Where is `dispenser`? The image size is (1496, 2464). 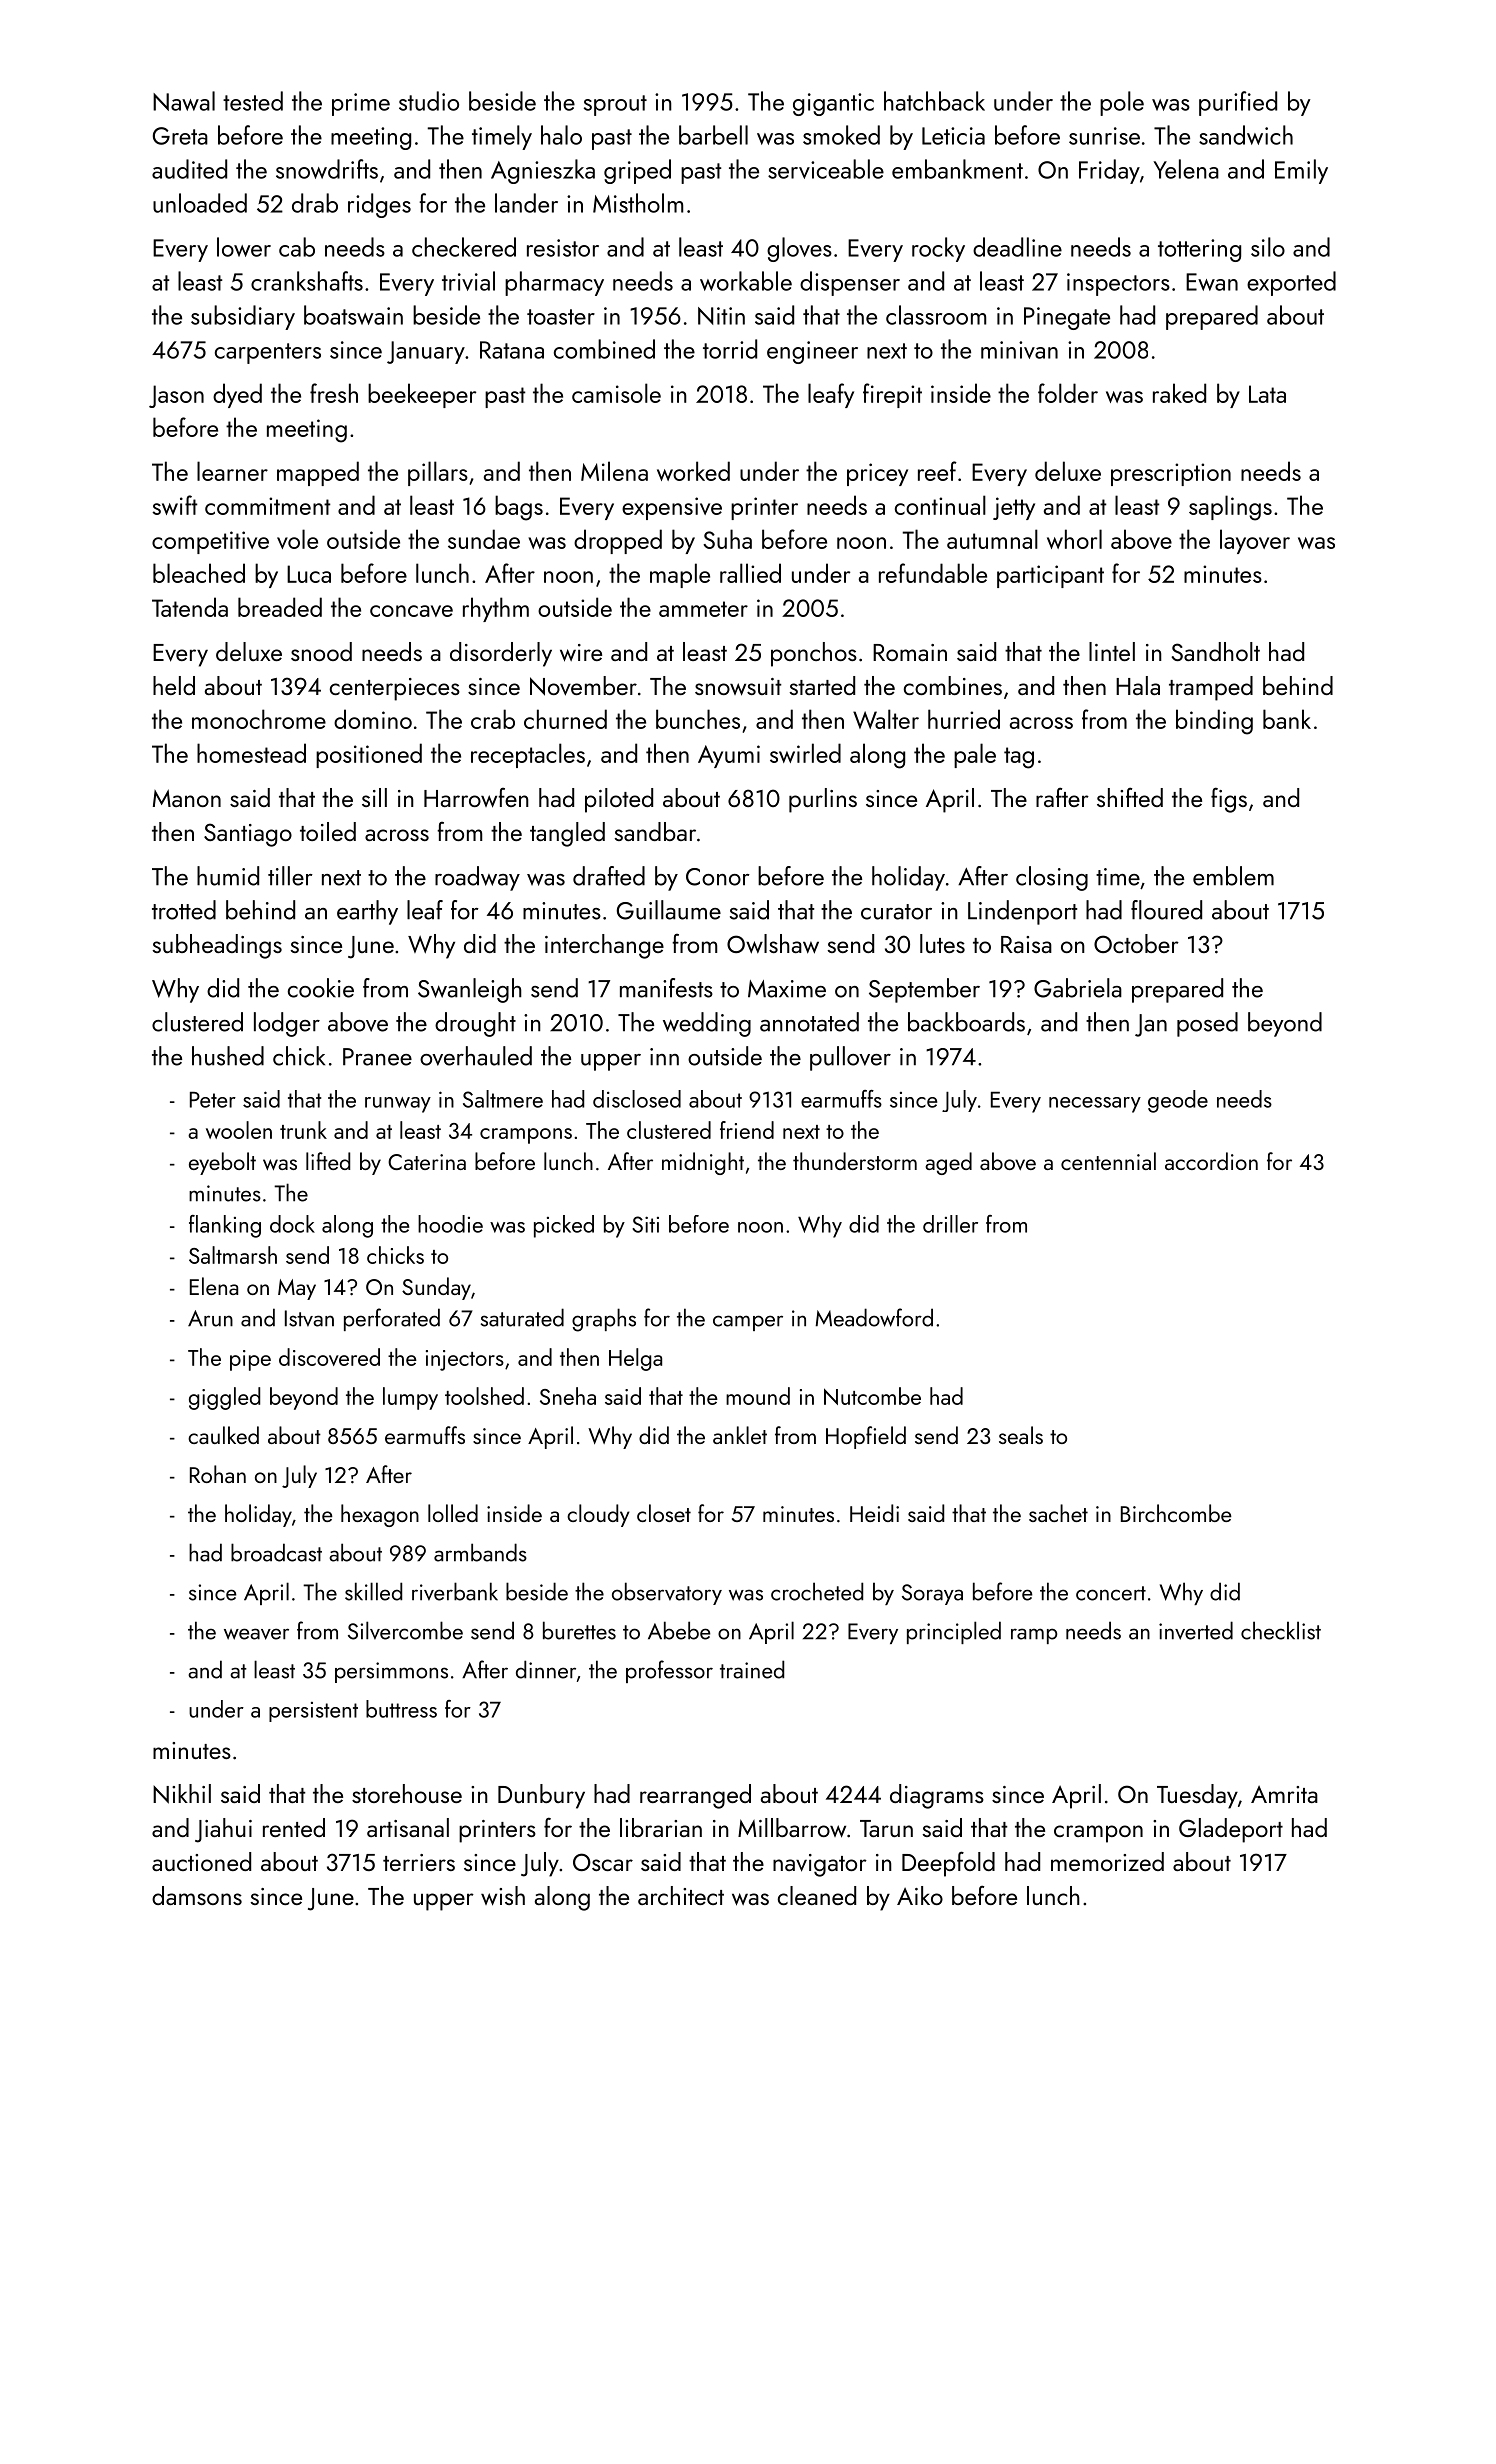
dispenser is located at coordinates (850, 283).
